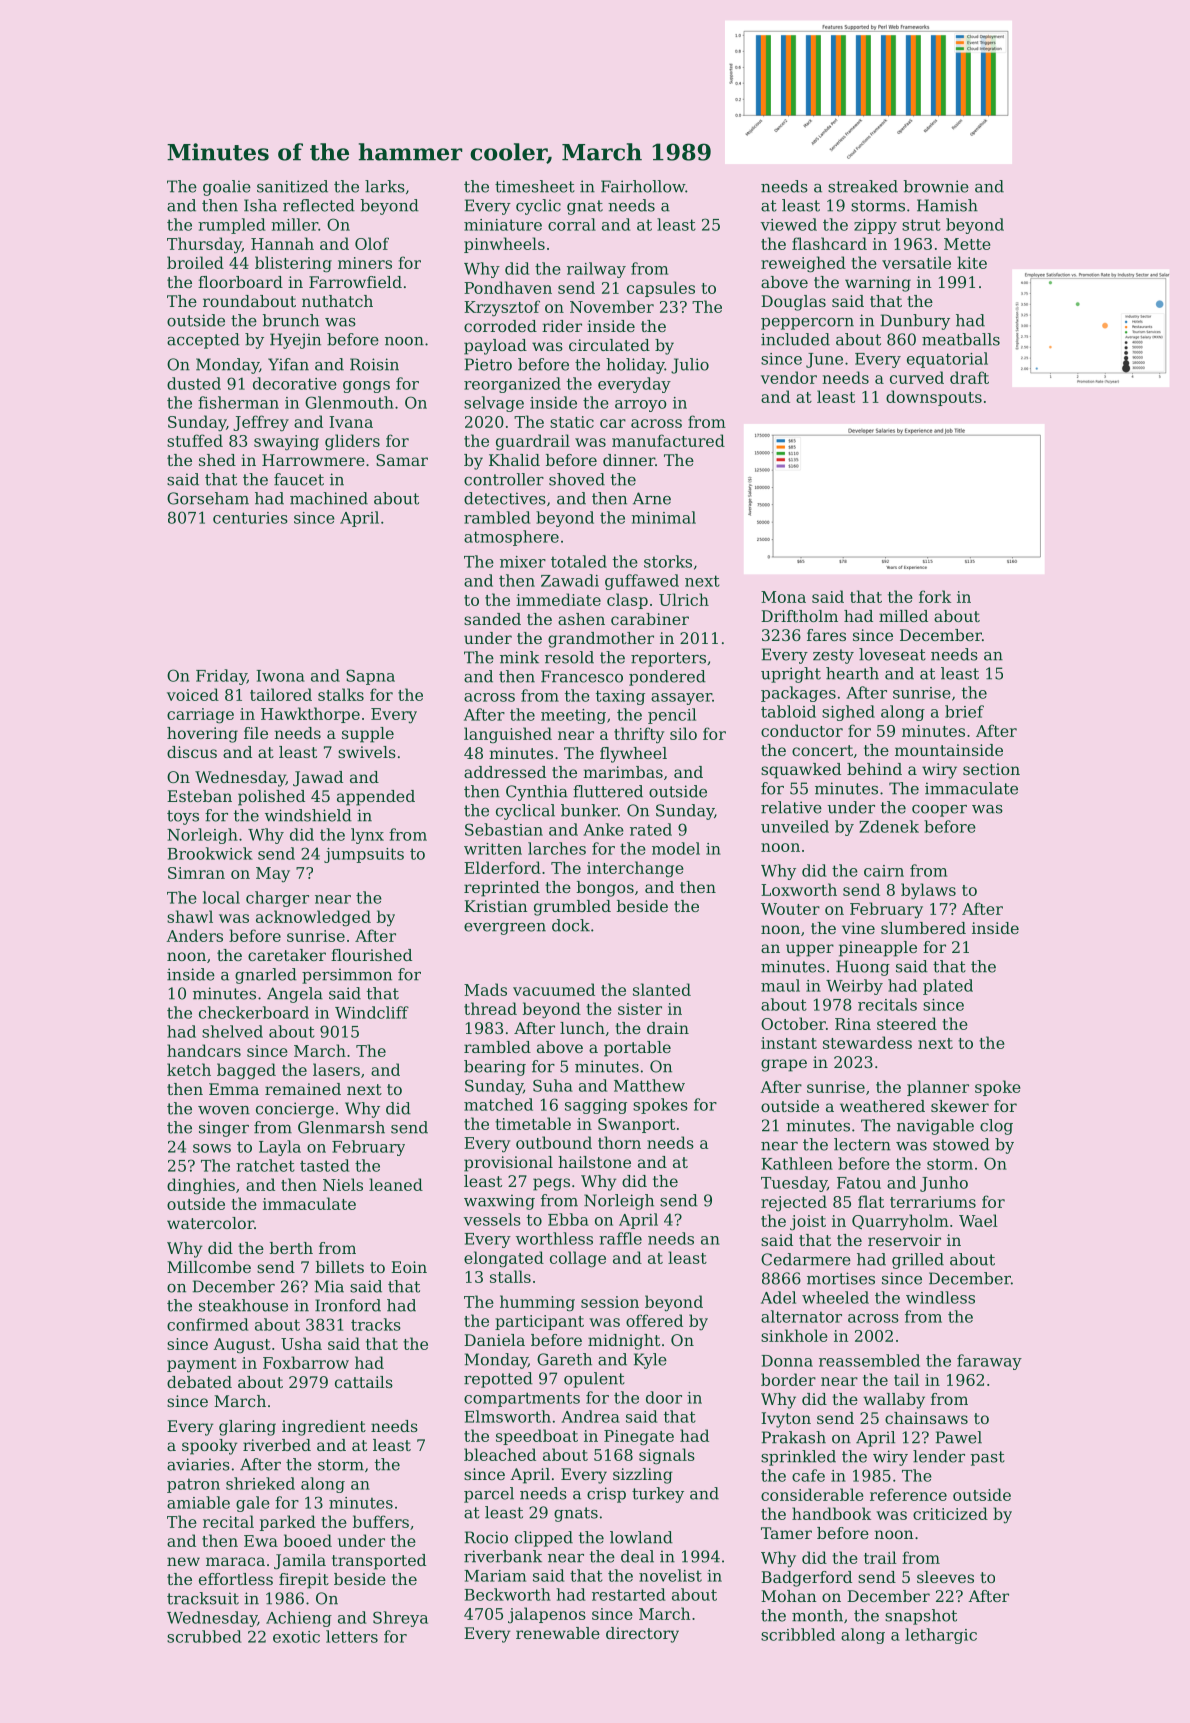 This screenshot has width=1190, height=1723. What do you see at coordinates (972, 262) in the screenshot?
I see `kite` at bounding box center [972, 262].
